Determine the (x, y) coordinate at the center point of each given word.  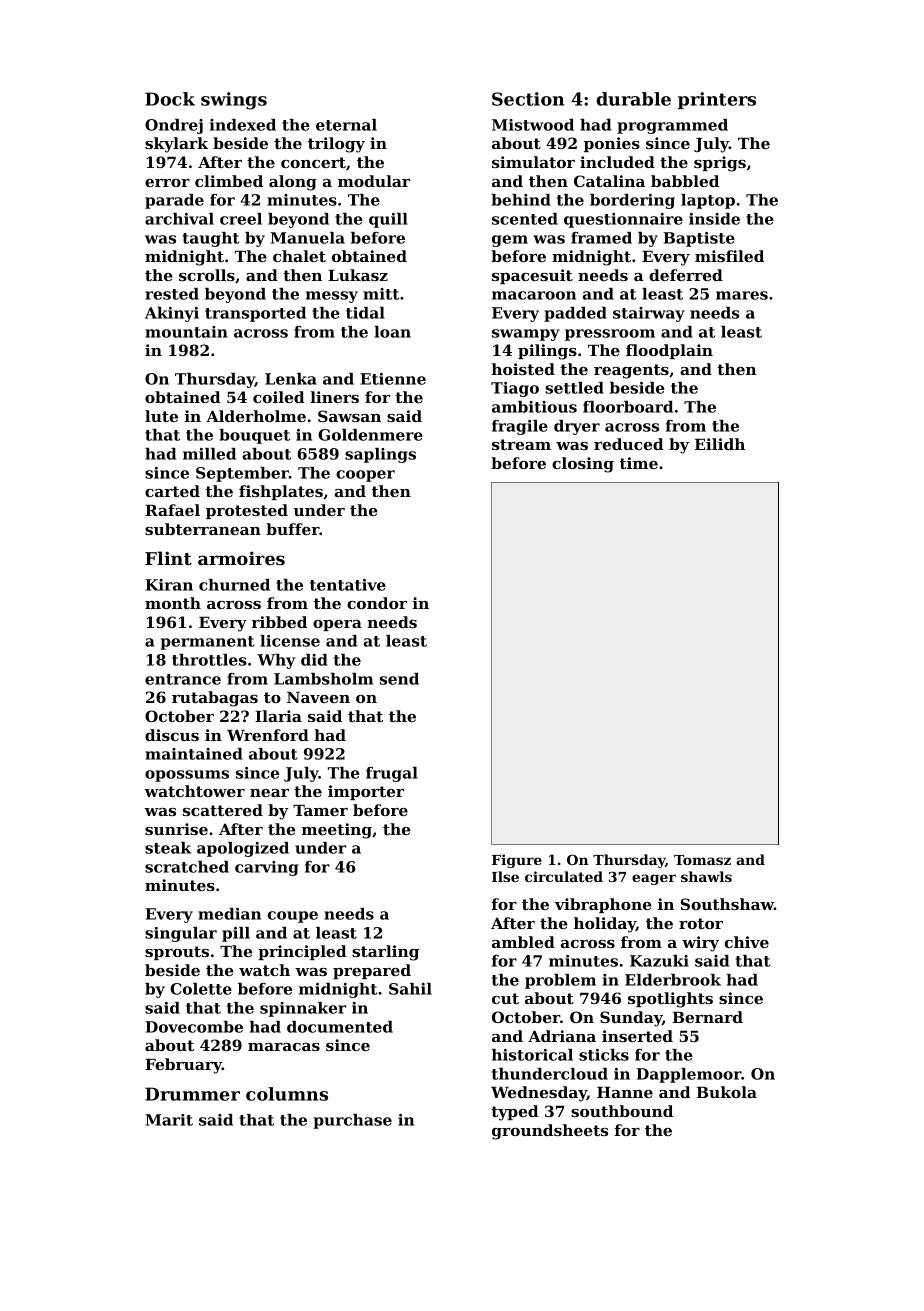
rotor (701, 923)
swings (234, 101)
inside (714, 219)
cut (505, 998)
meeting (337, 831)
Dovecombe (194, 1027)
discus (172, 735)
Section (528, 99)
